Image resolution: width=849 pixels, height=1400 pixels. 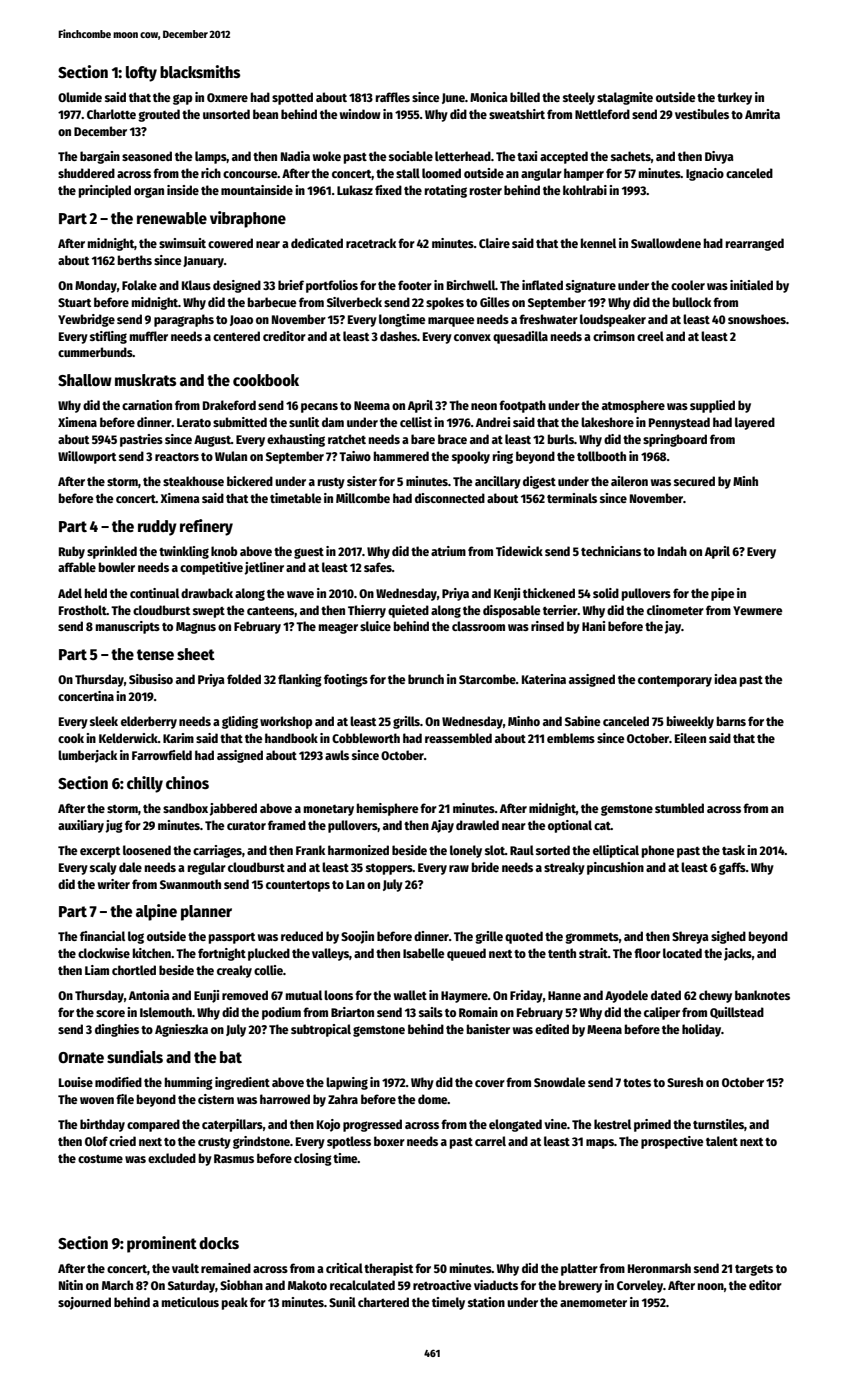 I want to click on shuddered, so click(x=86, y=173).
